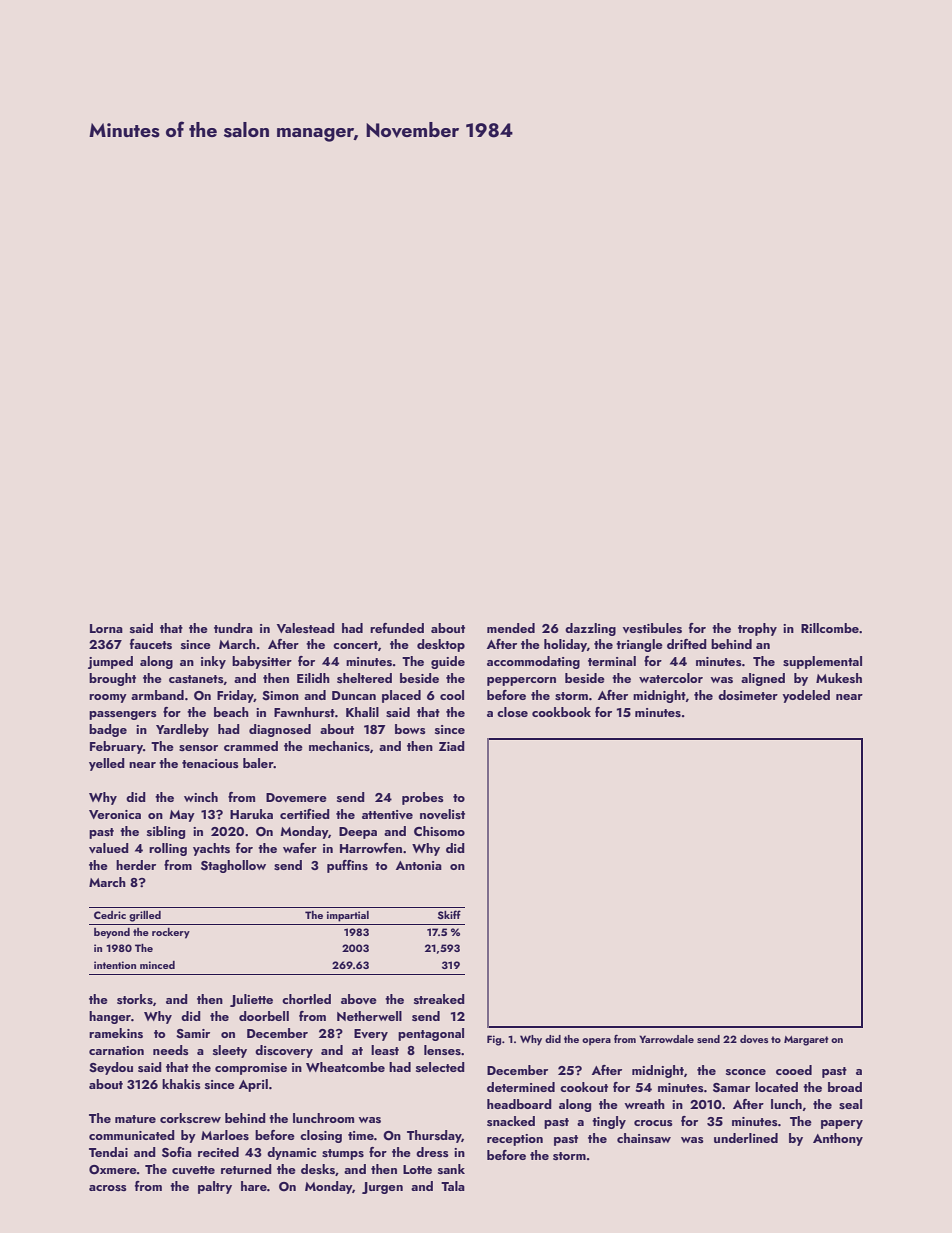 The height and width of the screenshot is (1233, 952). I want to click on Margaret, so click(806, 1041).
